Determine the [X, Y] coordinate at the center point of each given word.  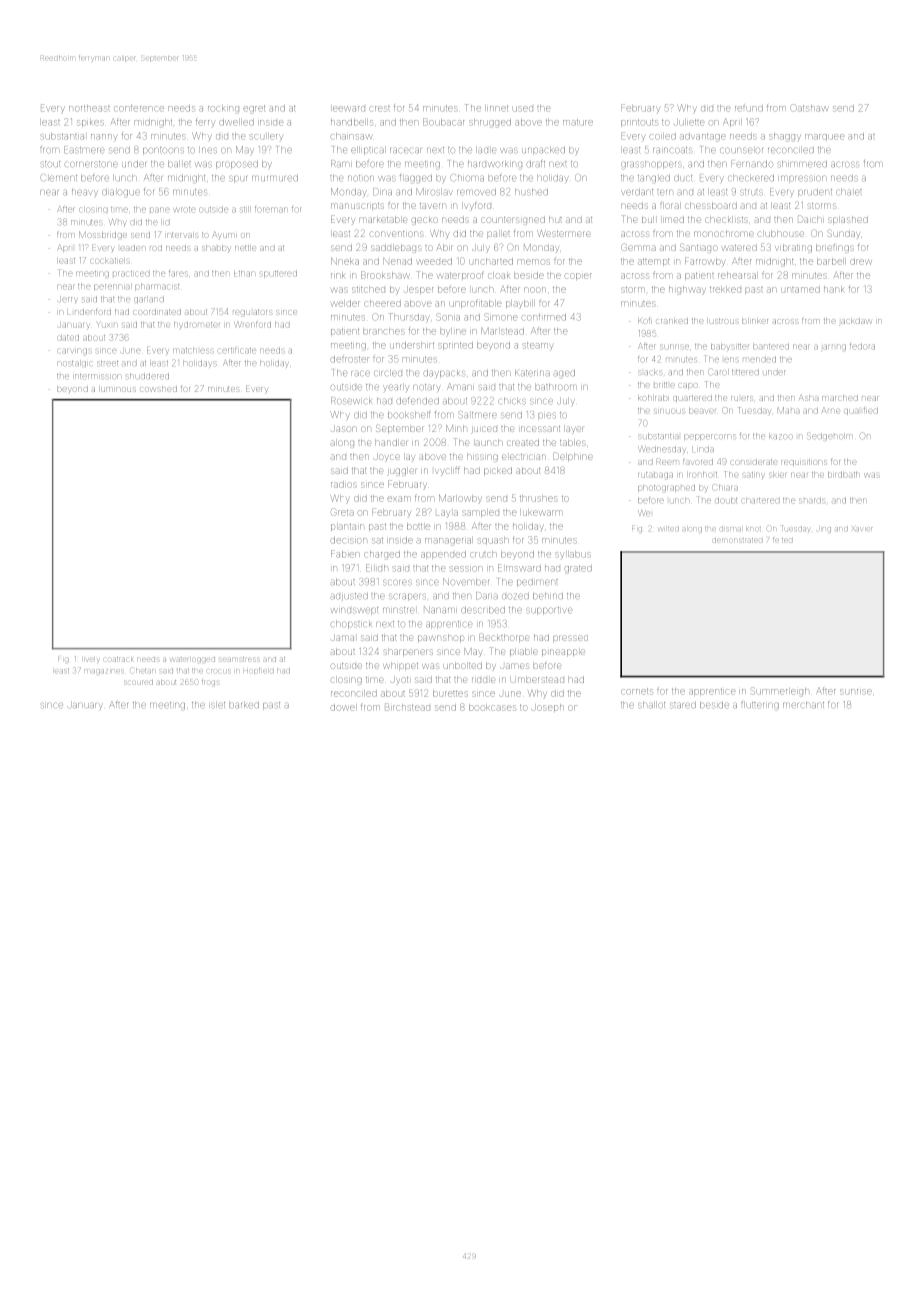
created [523, 443]
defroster [350, 358]
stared [683, 705]
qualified [861, 411]
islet [218, 705]
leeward [349, 109]
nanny [104, 137]
